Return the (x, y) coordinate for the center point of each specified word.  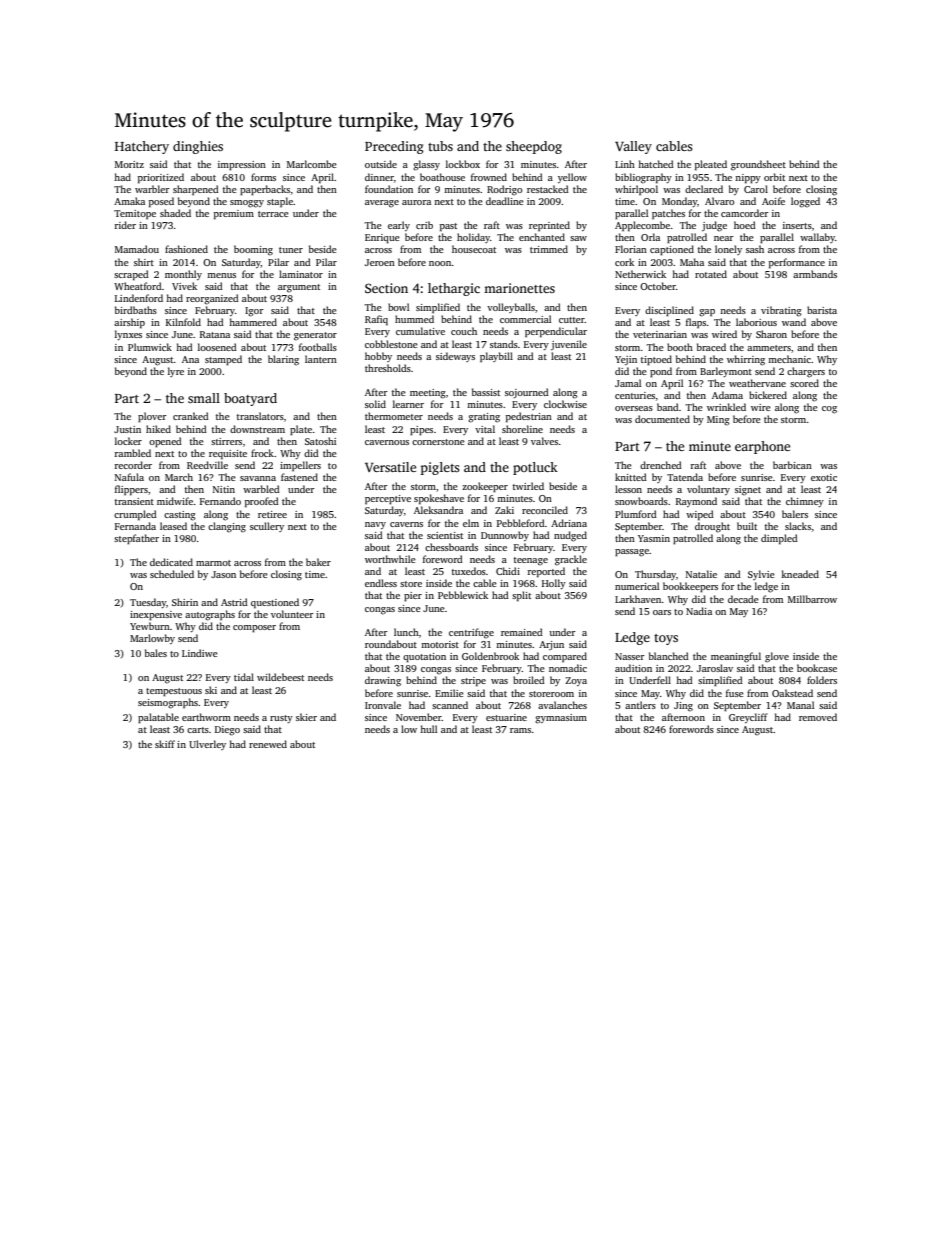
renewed (268, 744)
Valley (633, 147)
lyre (176, 372)
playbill (496, 357)
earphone (762, 447)
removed (818, 717)
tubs (440, 146)
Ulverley (207, 745)
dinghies (198, 147)
